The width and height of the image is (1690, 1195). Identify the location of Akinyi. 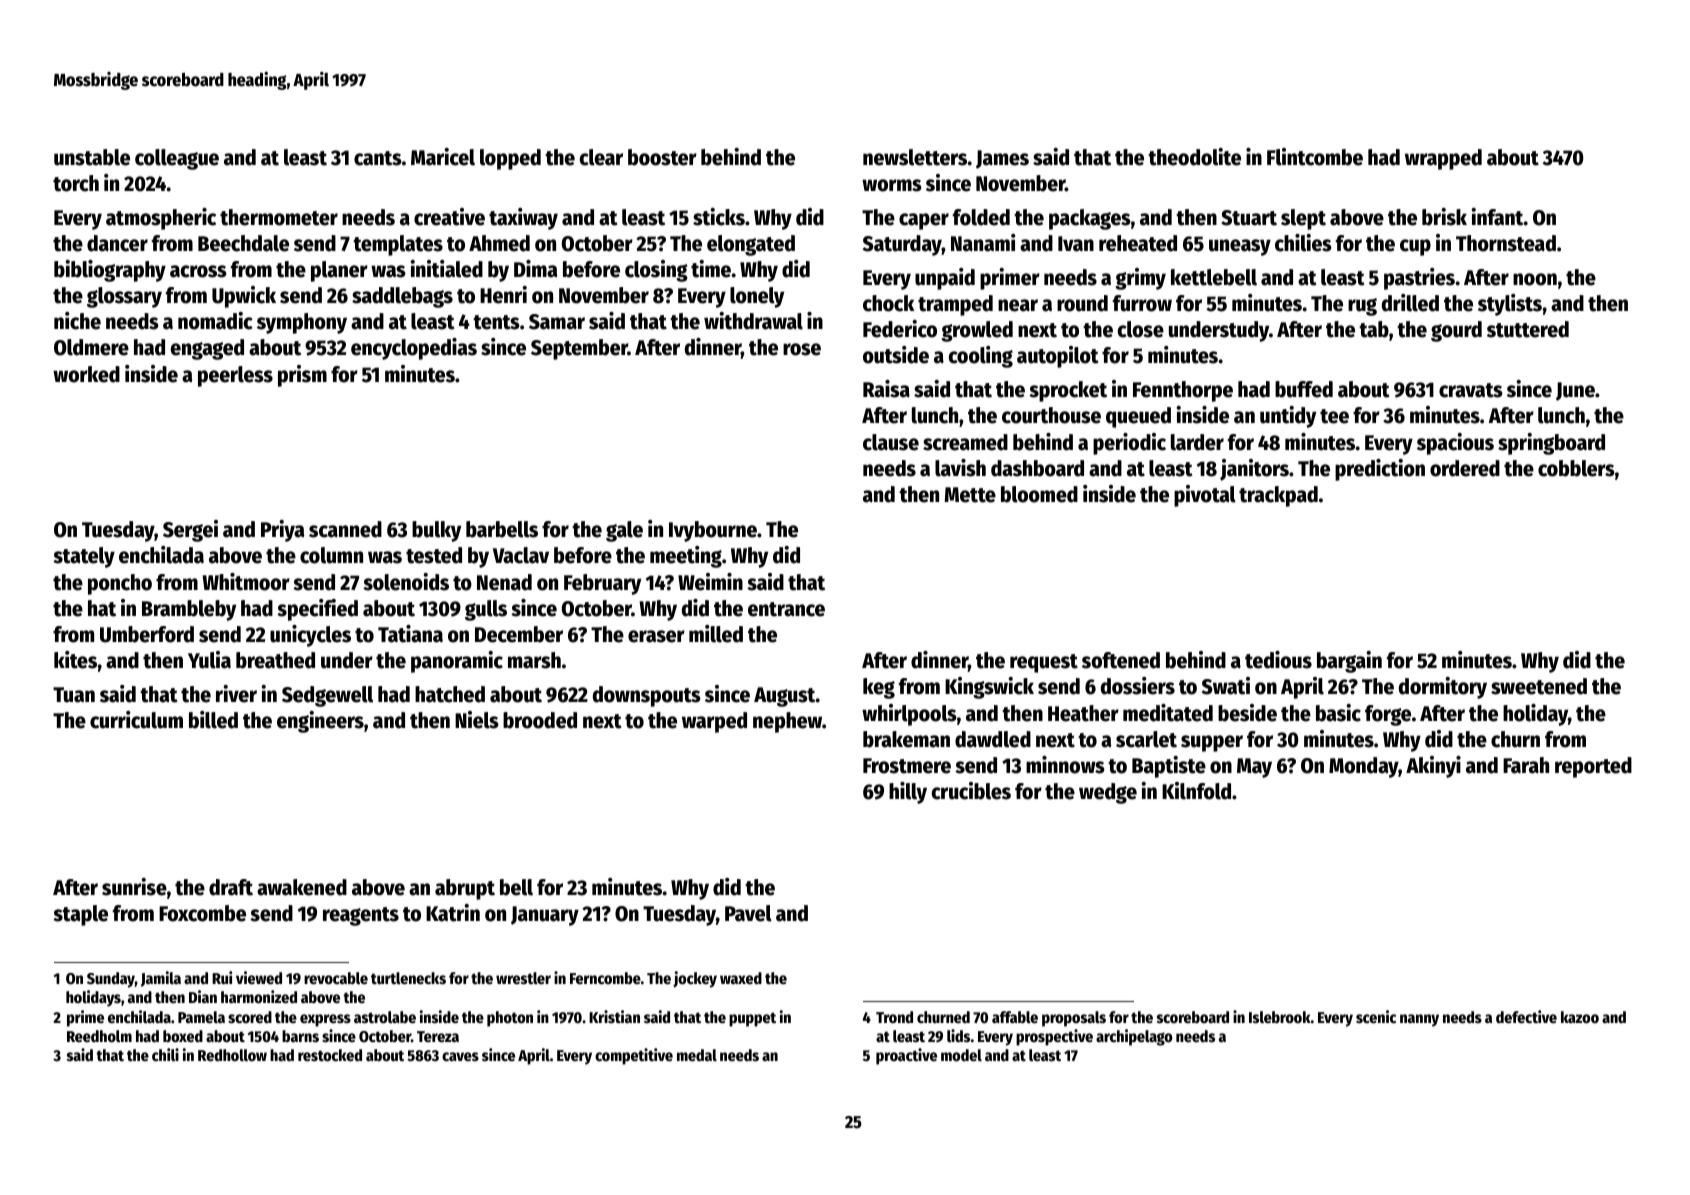
(1433, 767).
